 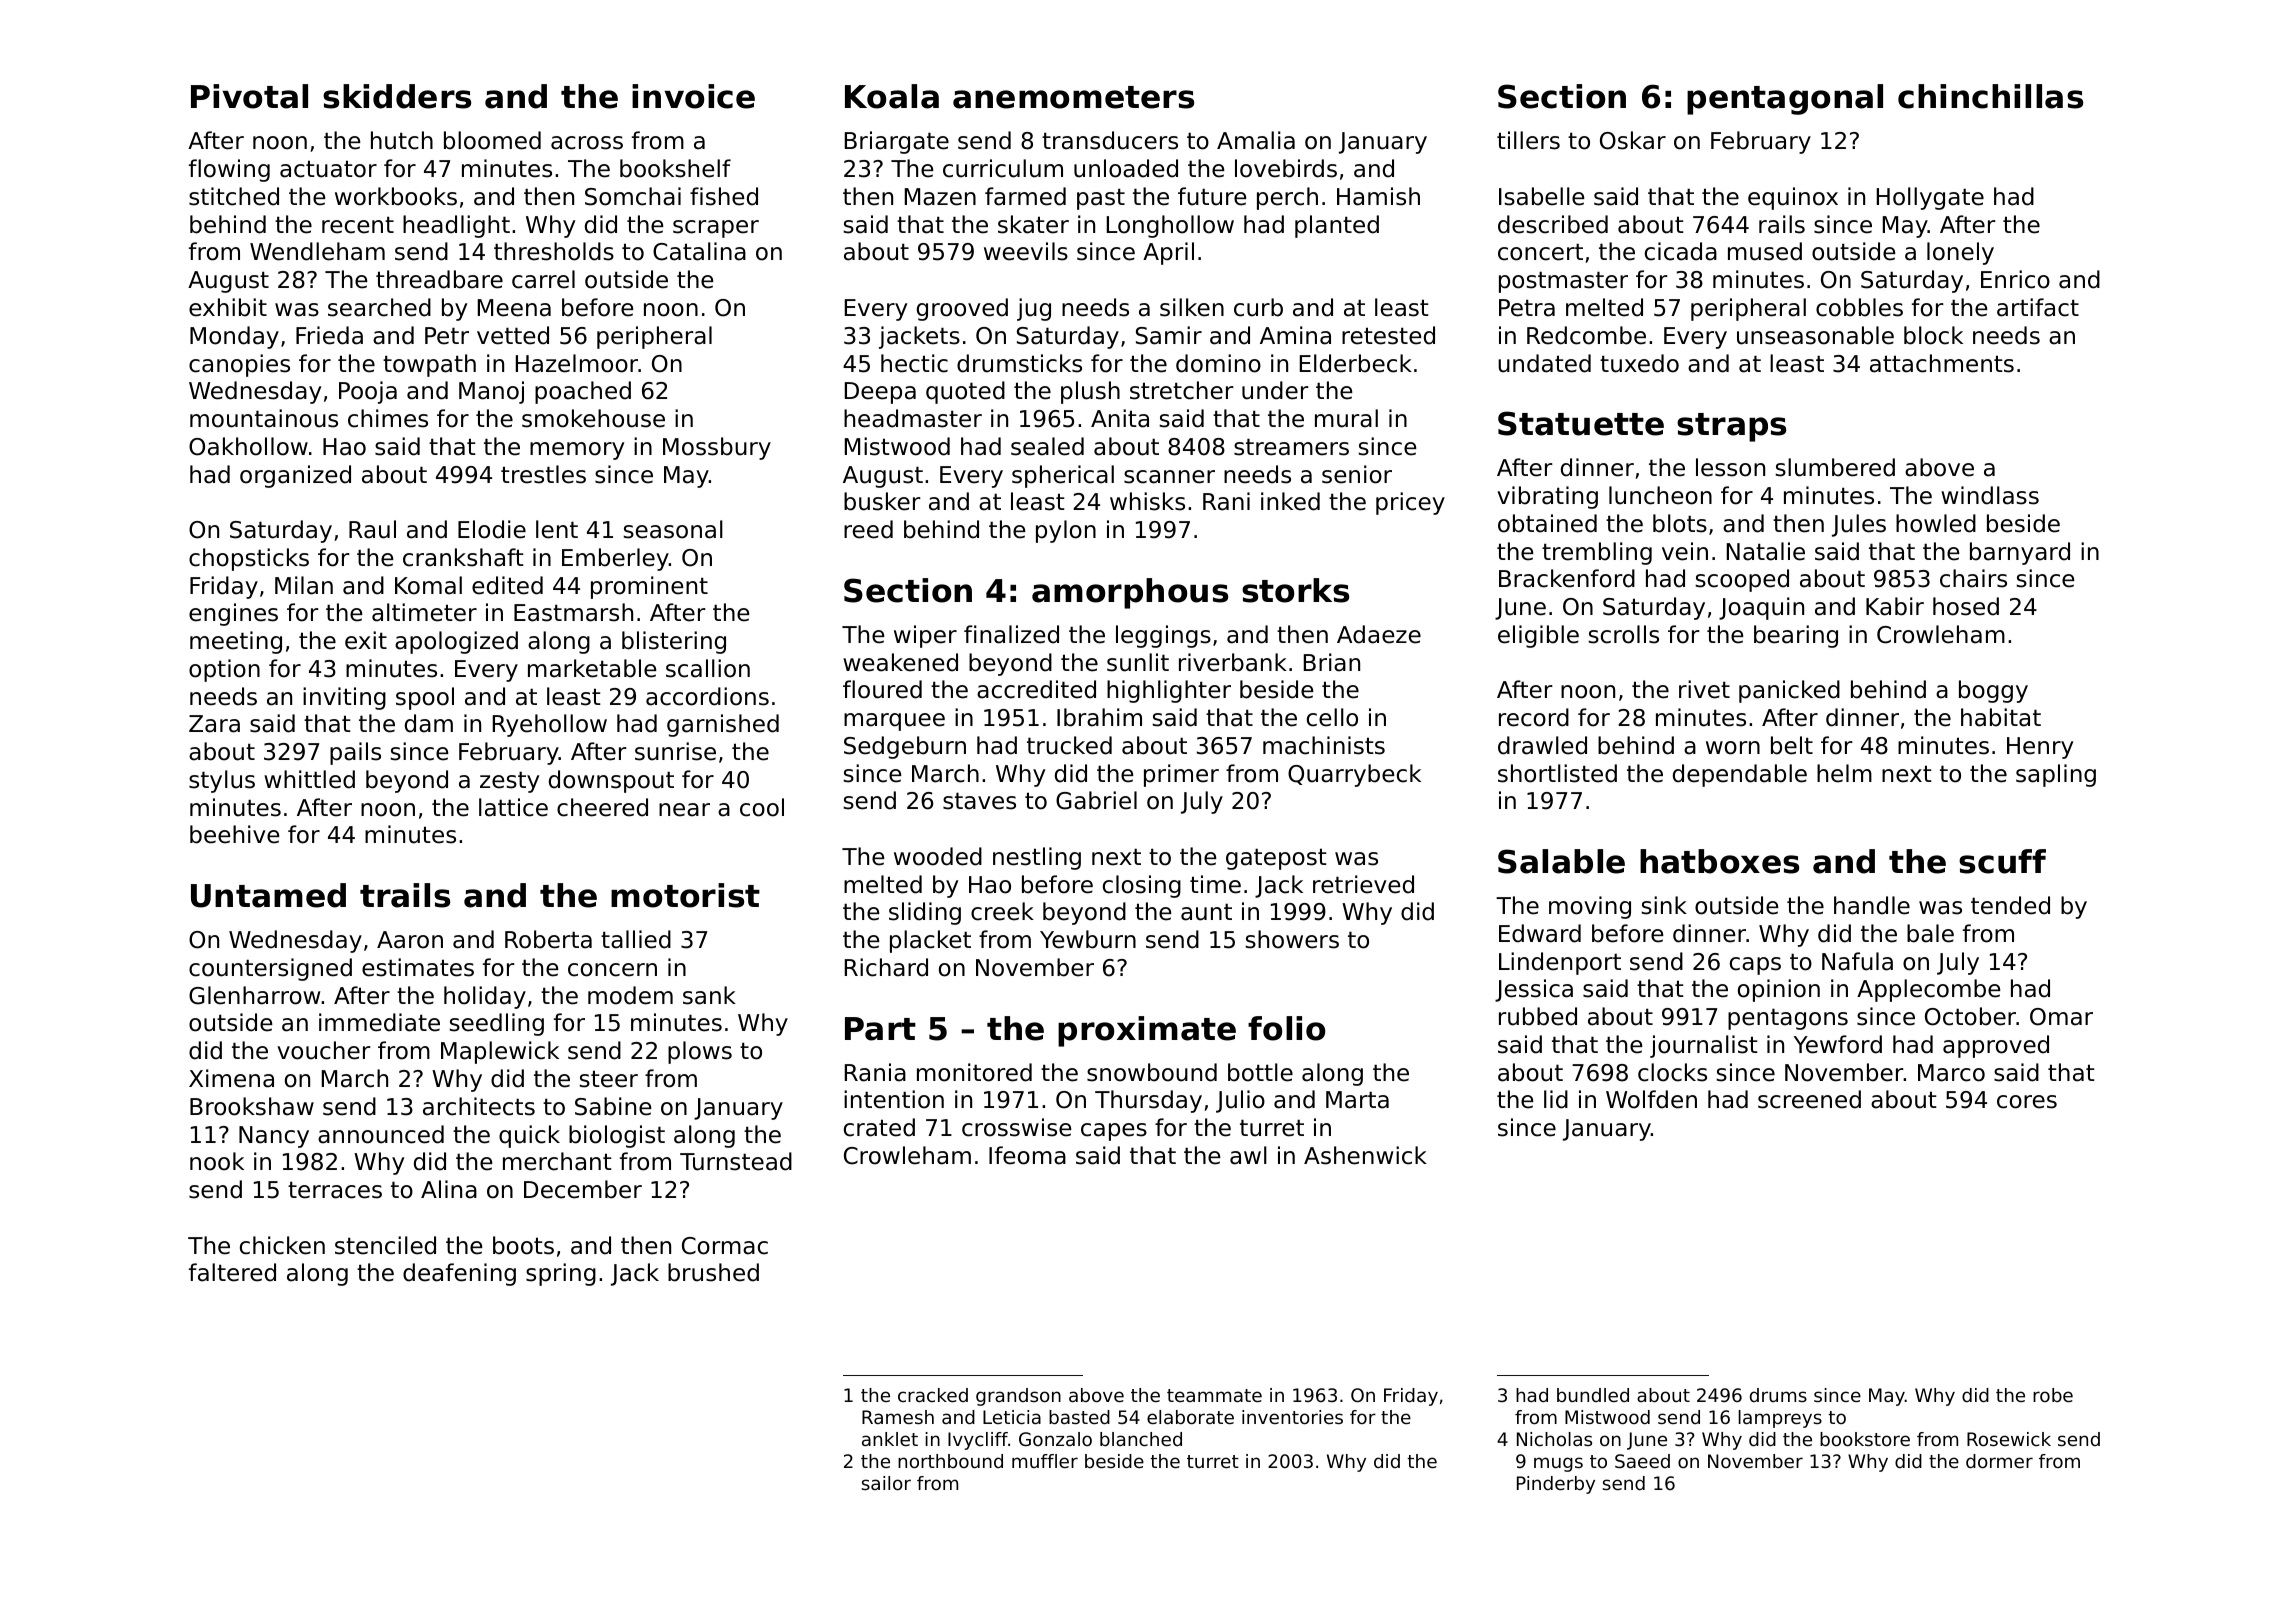 I want to click on handle, so click(x=1872, y=905).
